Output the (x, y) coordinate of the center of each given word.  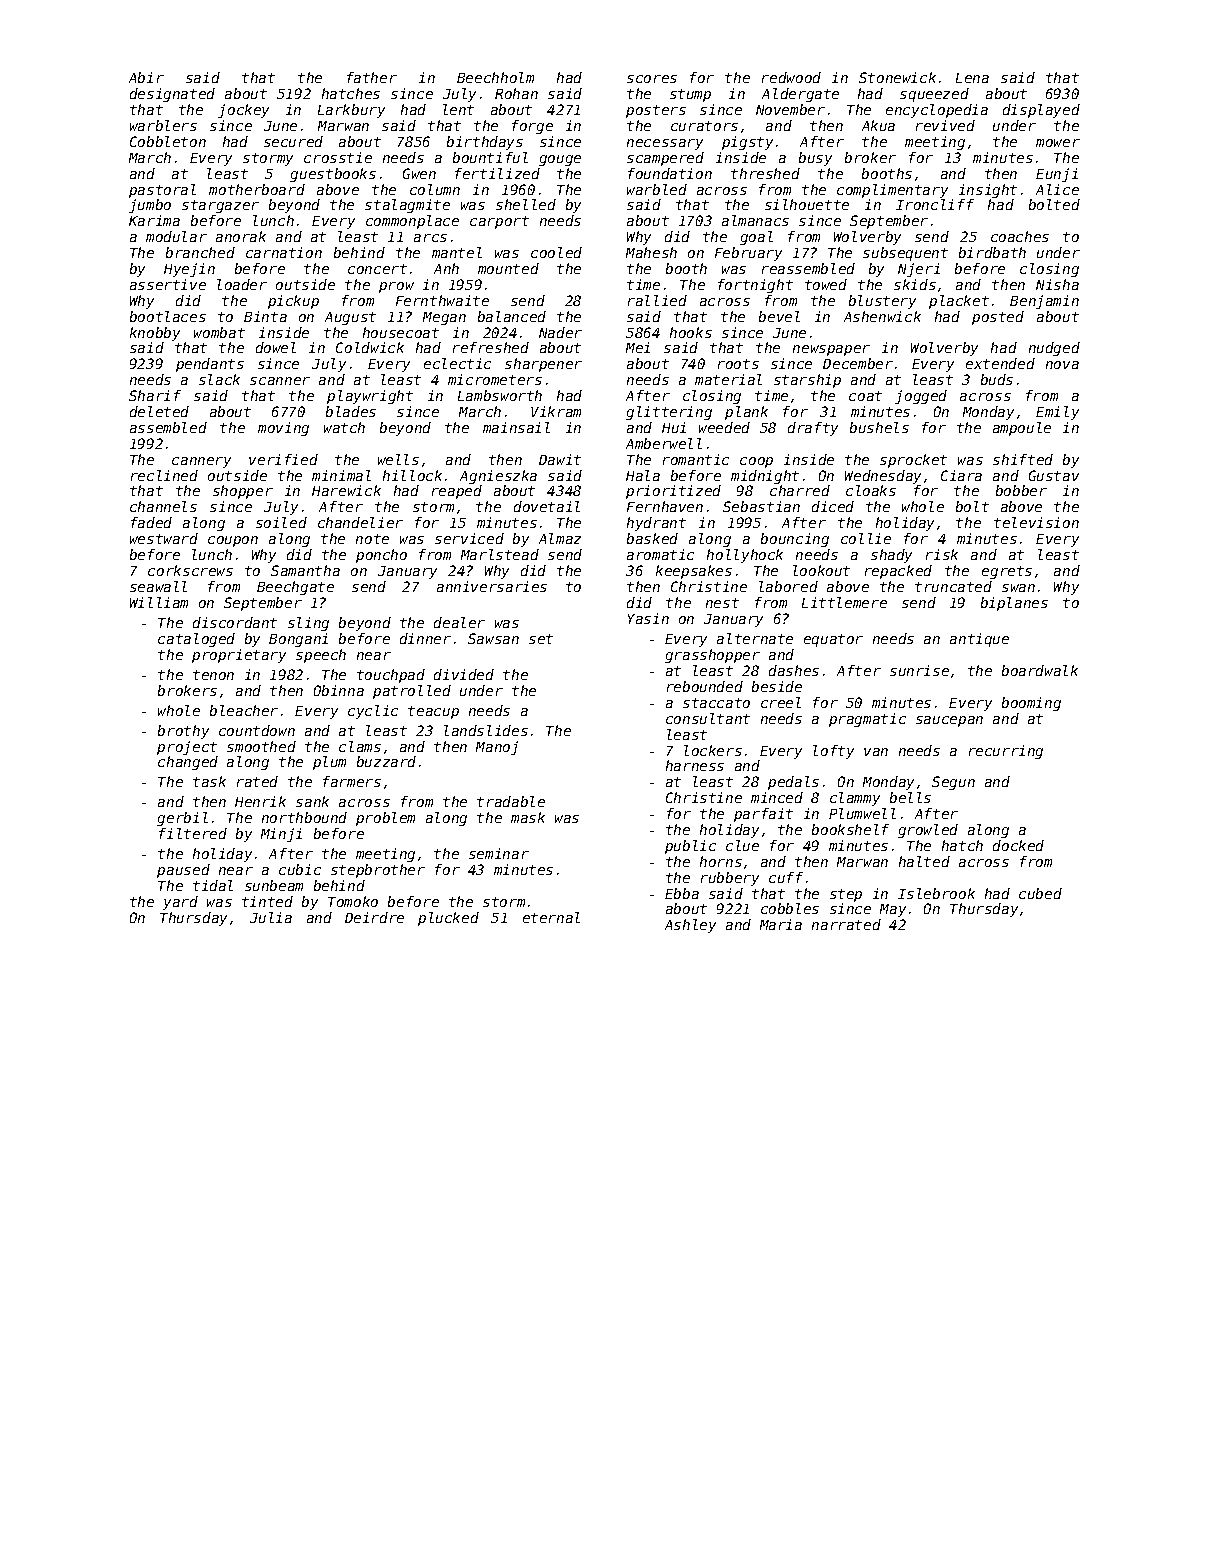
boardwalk (1040, 670)
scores (652, 79)
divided (464, 674)
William (159, 602)
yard (180, 903)
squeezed (934, 95)
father (372, 77)
